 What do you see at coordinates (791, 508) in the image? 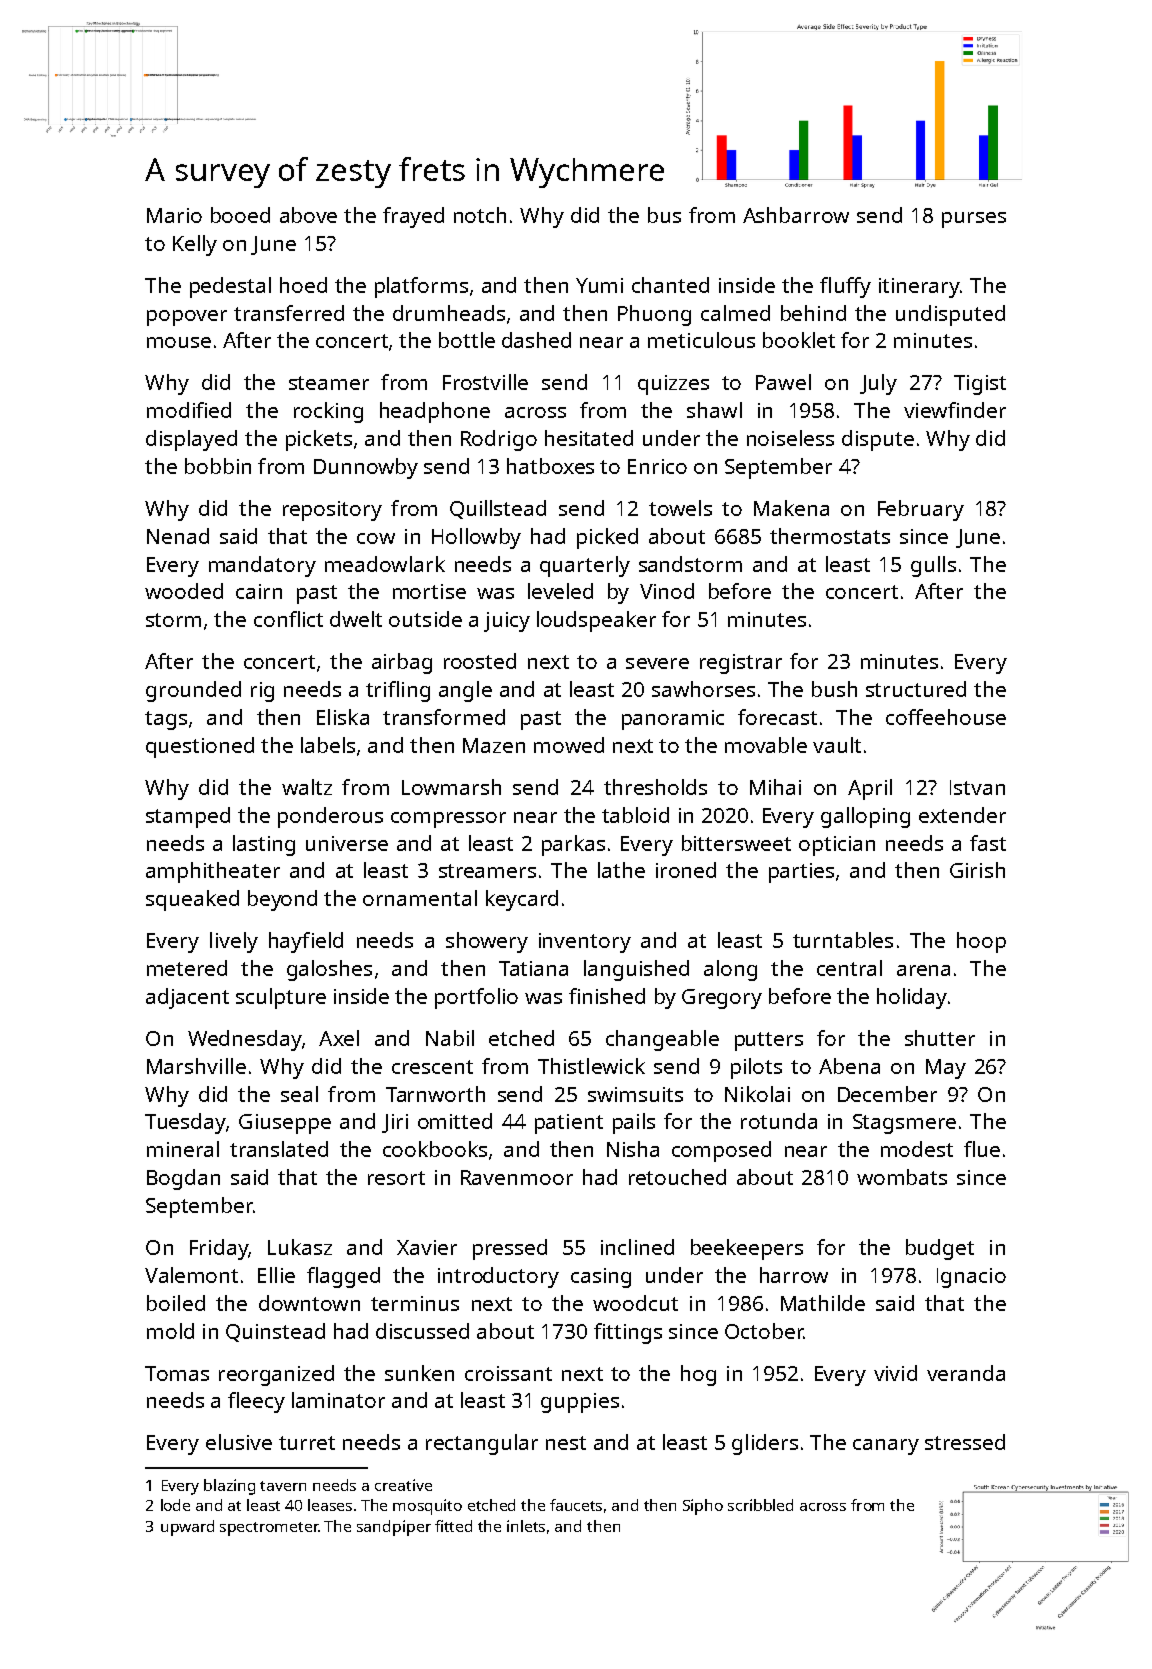
I see `Makena` at bounding box center [791, 508].
